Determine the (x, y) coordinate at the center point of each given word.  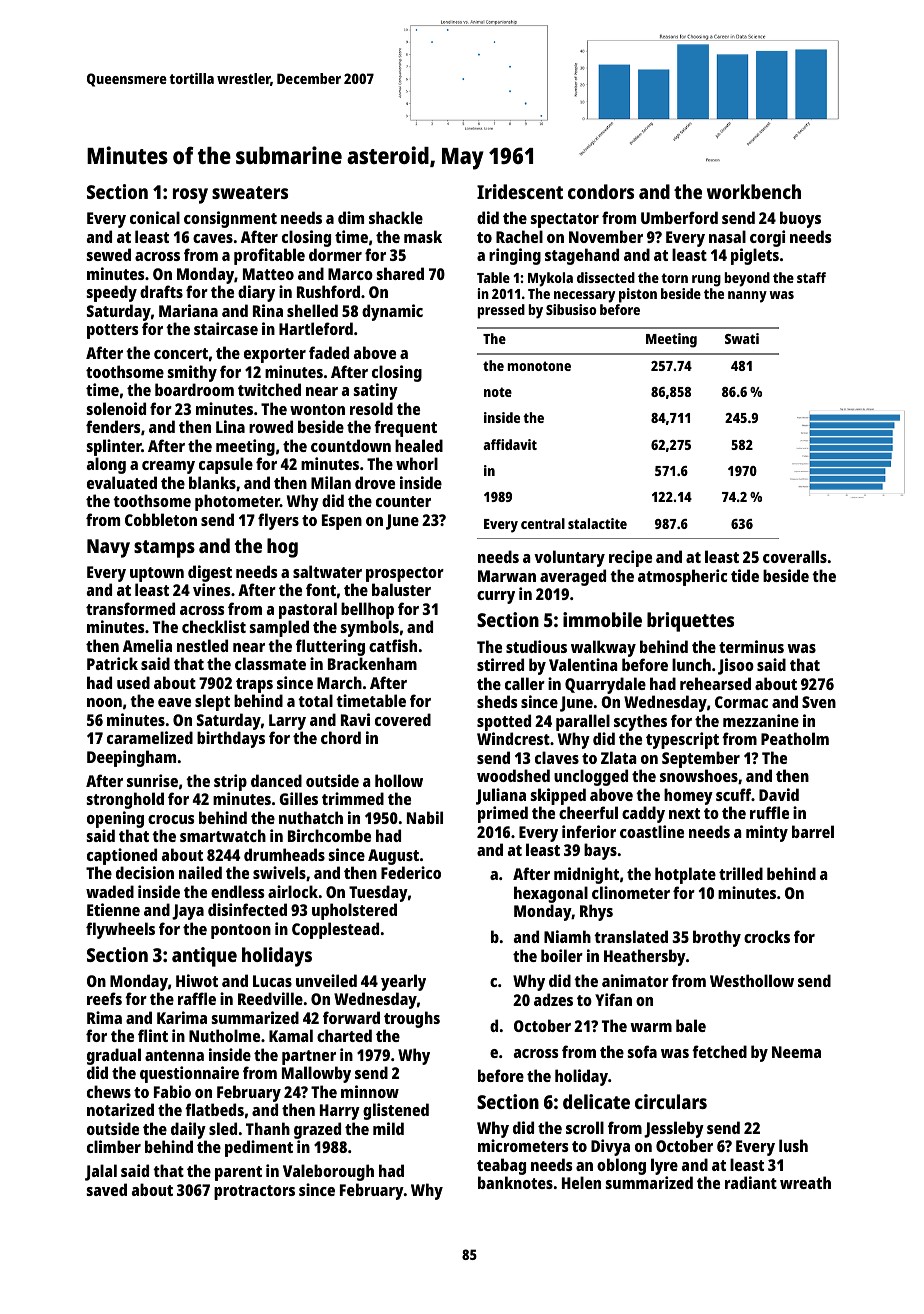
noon (104, 702)
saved (106, 1189)
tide (745, 575)
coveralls (795, 556)
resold (371, 408)
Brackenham (372, 663)
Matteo (268, 274)
